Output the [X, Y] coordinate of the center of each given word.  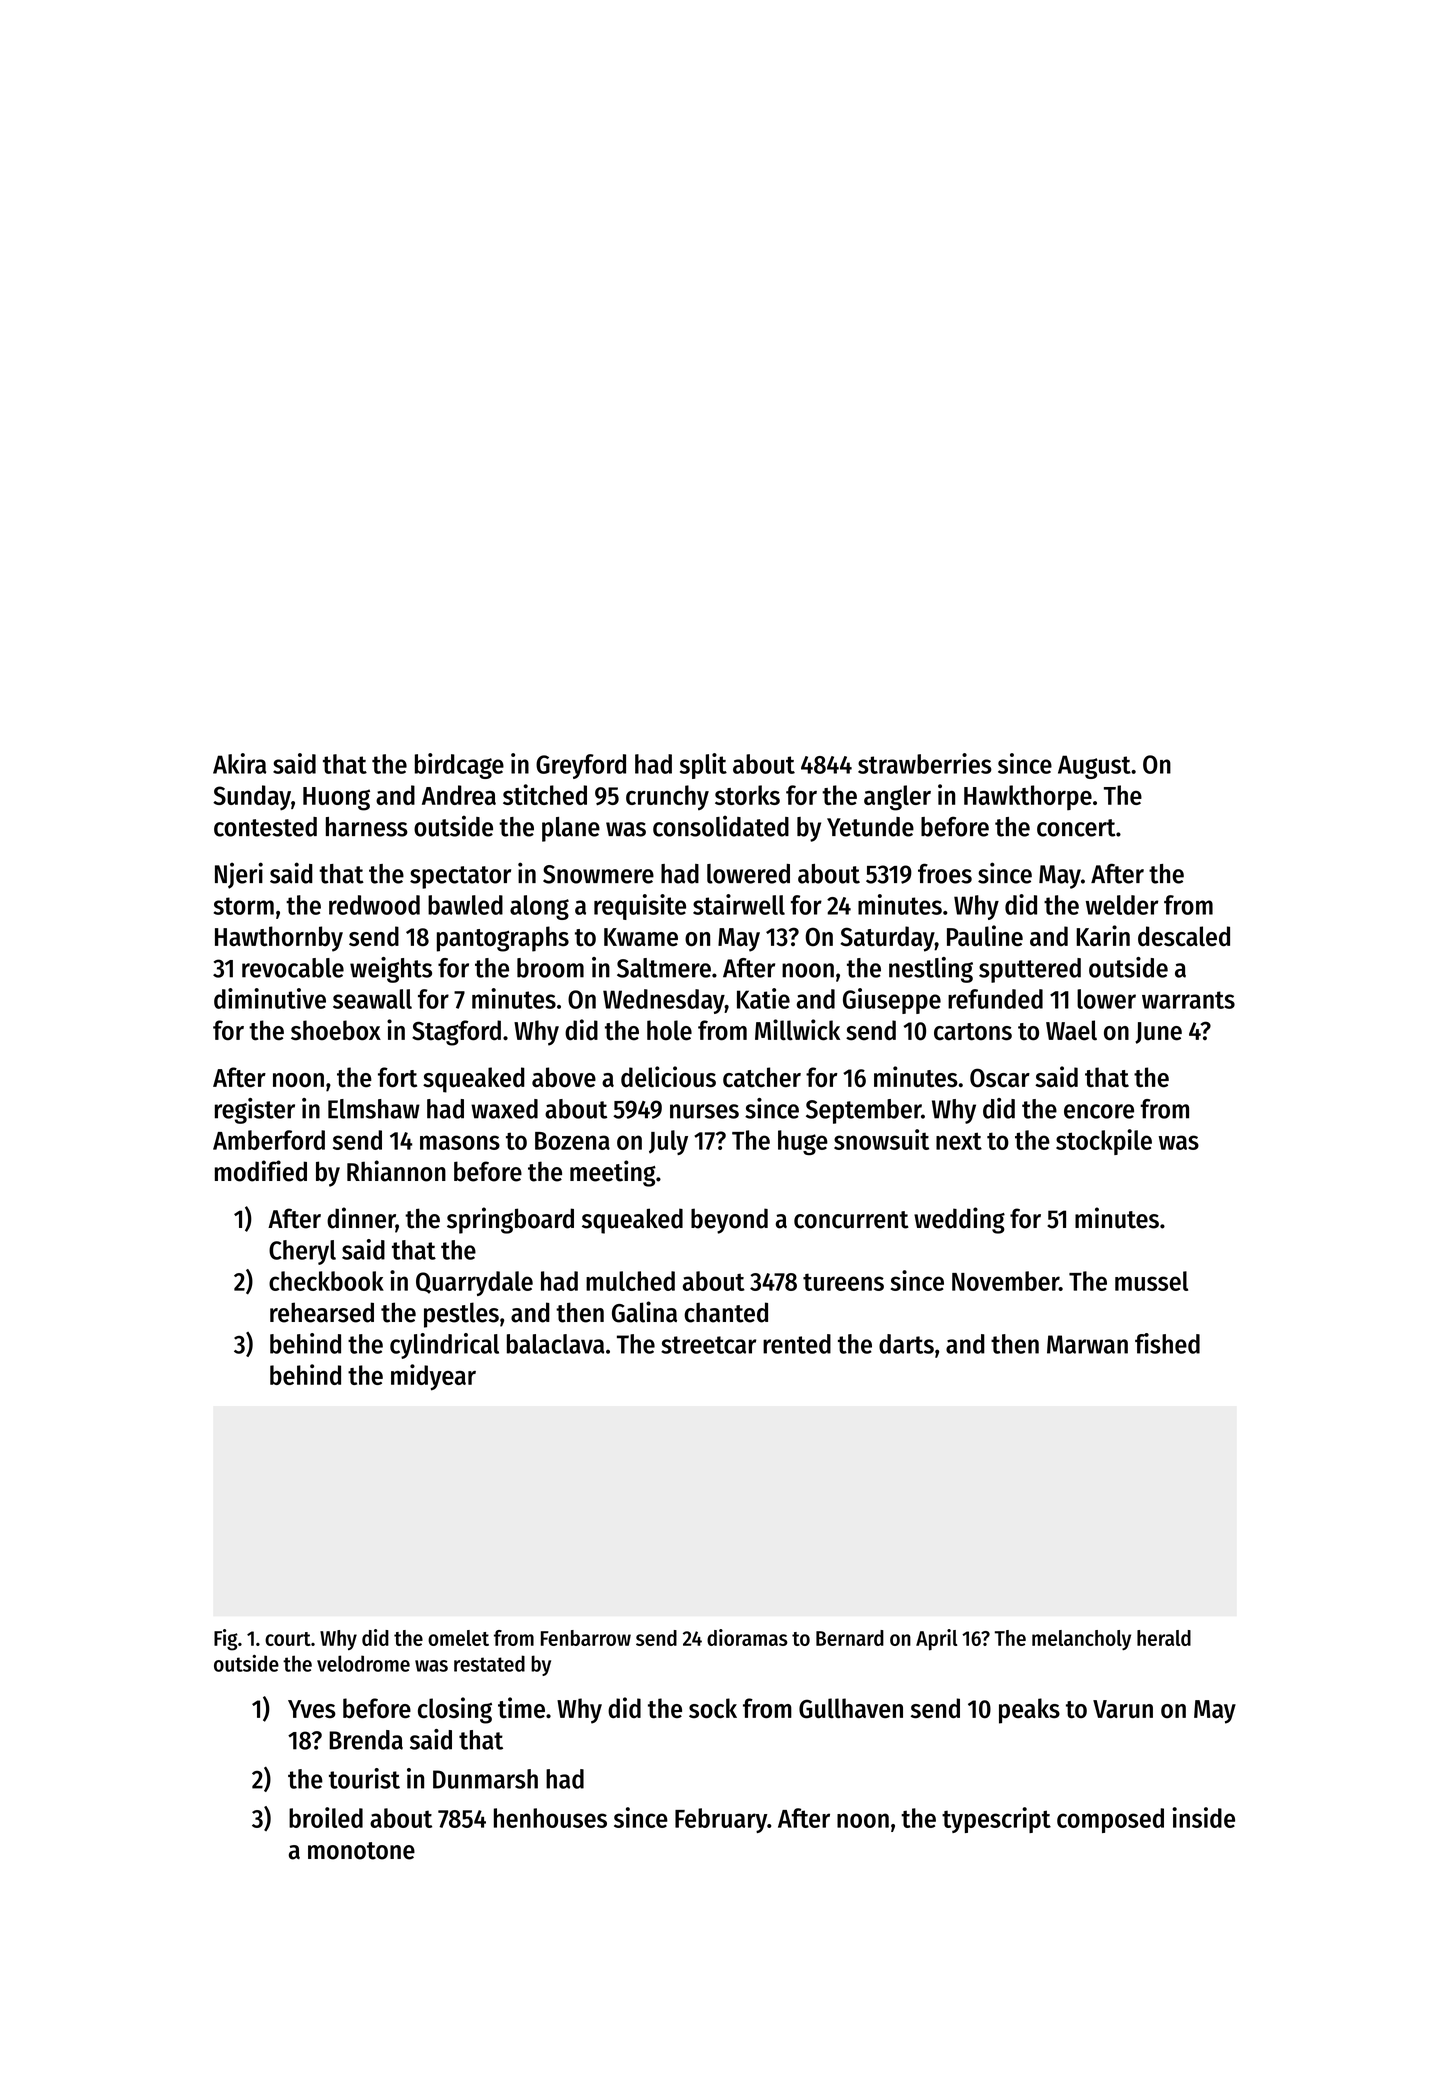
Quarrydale [474, 1283]
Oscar [1000, 1078]
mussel [1151, 1281]
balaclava [555, 1344]
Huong [336, 799]
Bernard [850, 1638]
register [255, 1111]
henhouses [550, 1818]
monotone [361, 1851]
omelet [458, 1638]
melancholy [1081, 1640]
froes [945, 873]
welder [1122, 905]
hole [669, 1030]
